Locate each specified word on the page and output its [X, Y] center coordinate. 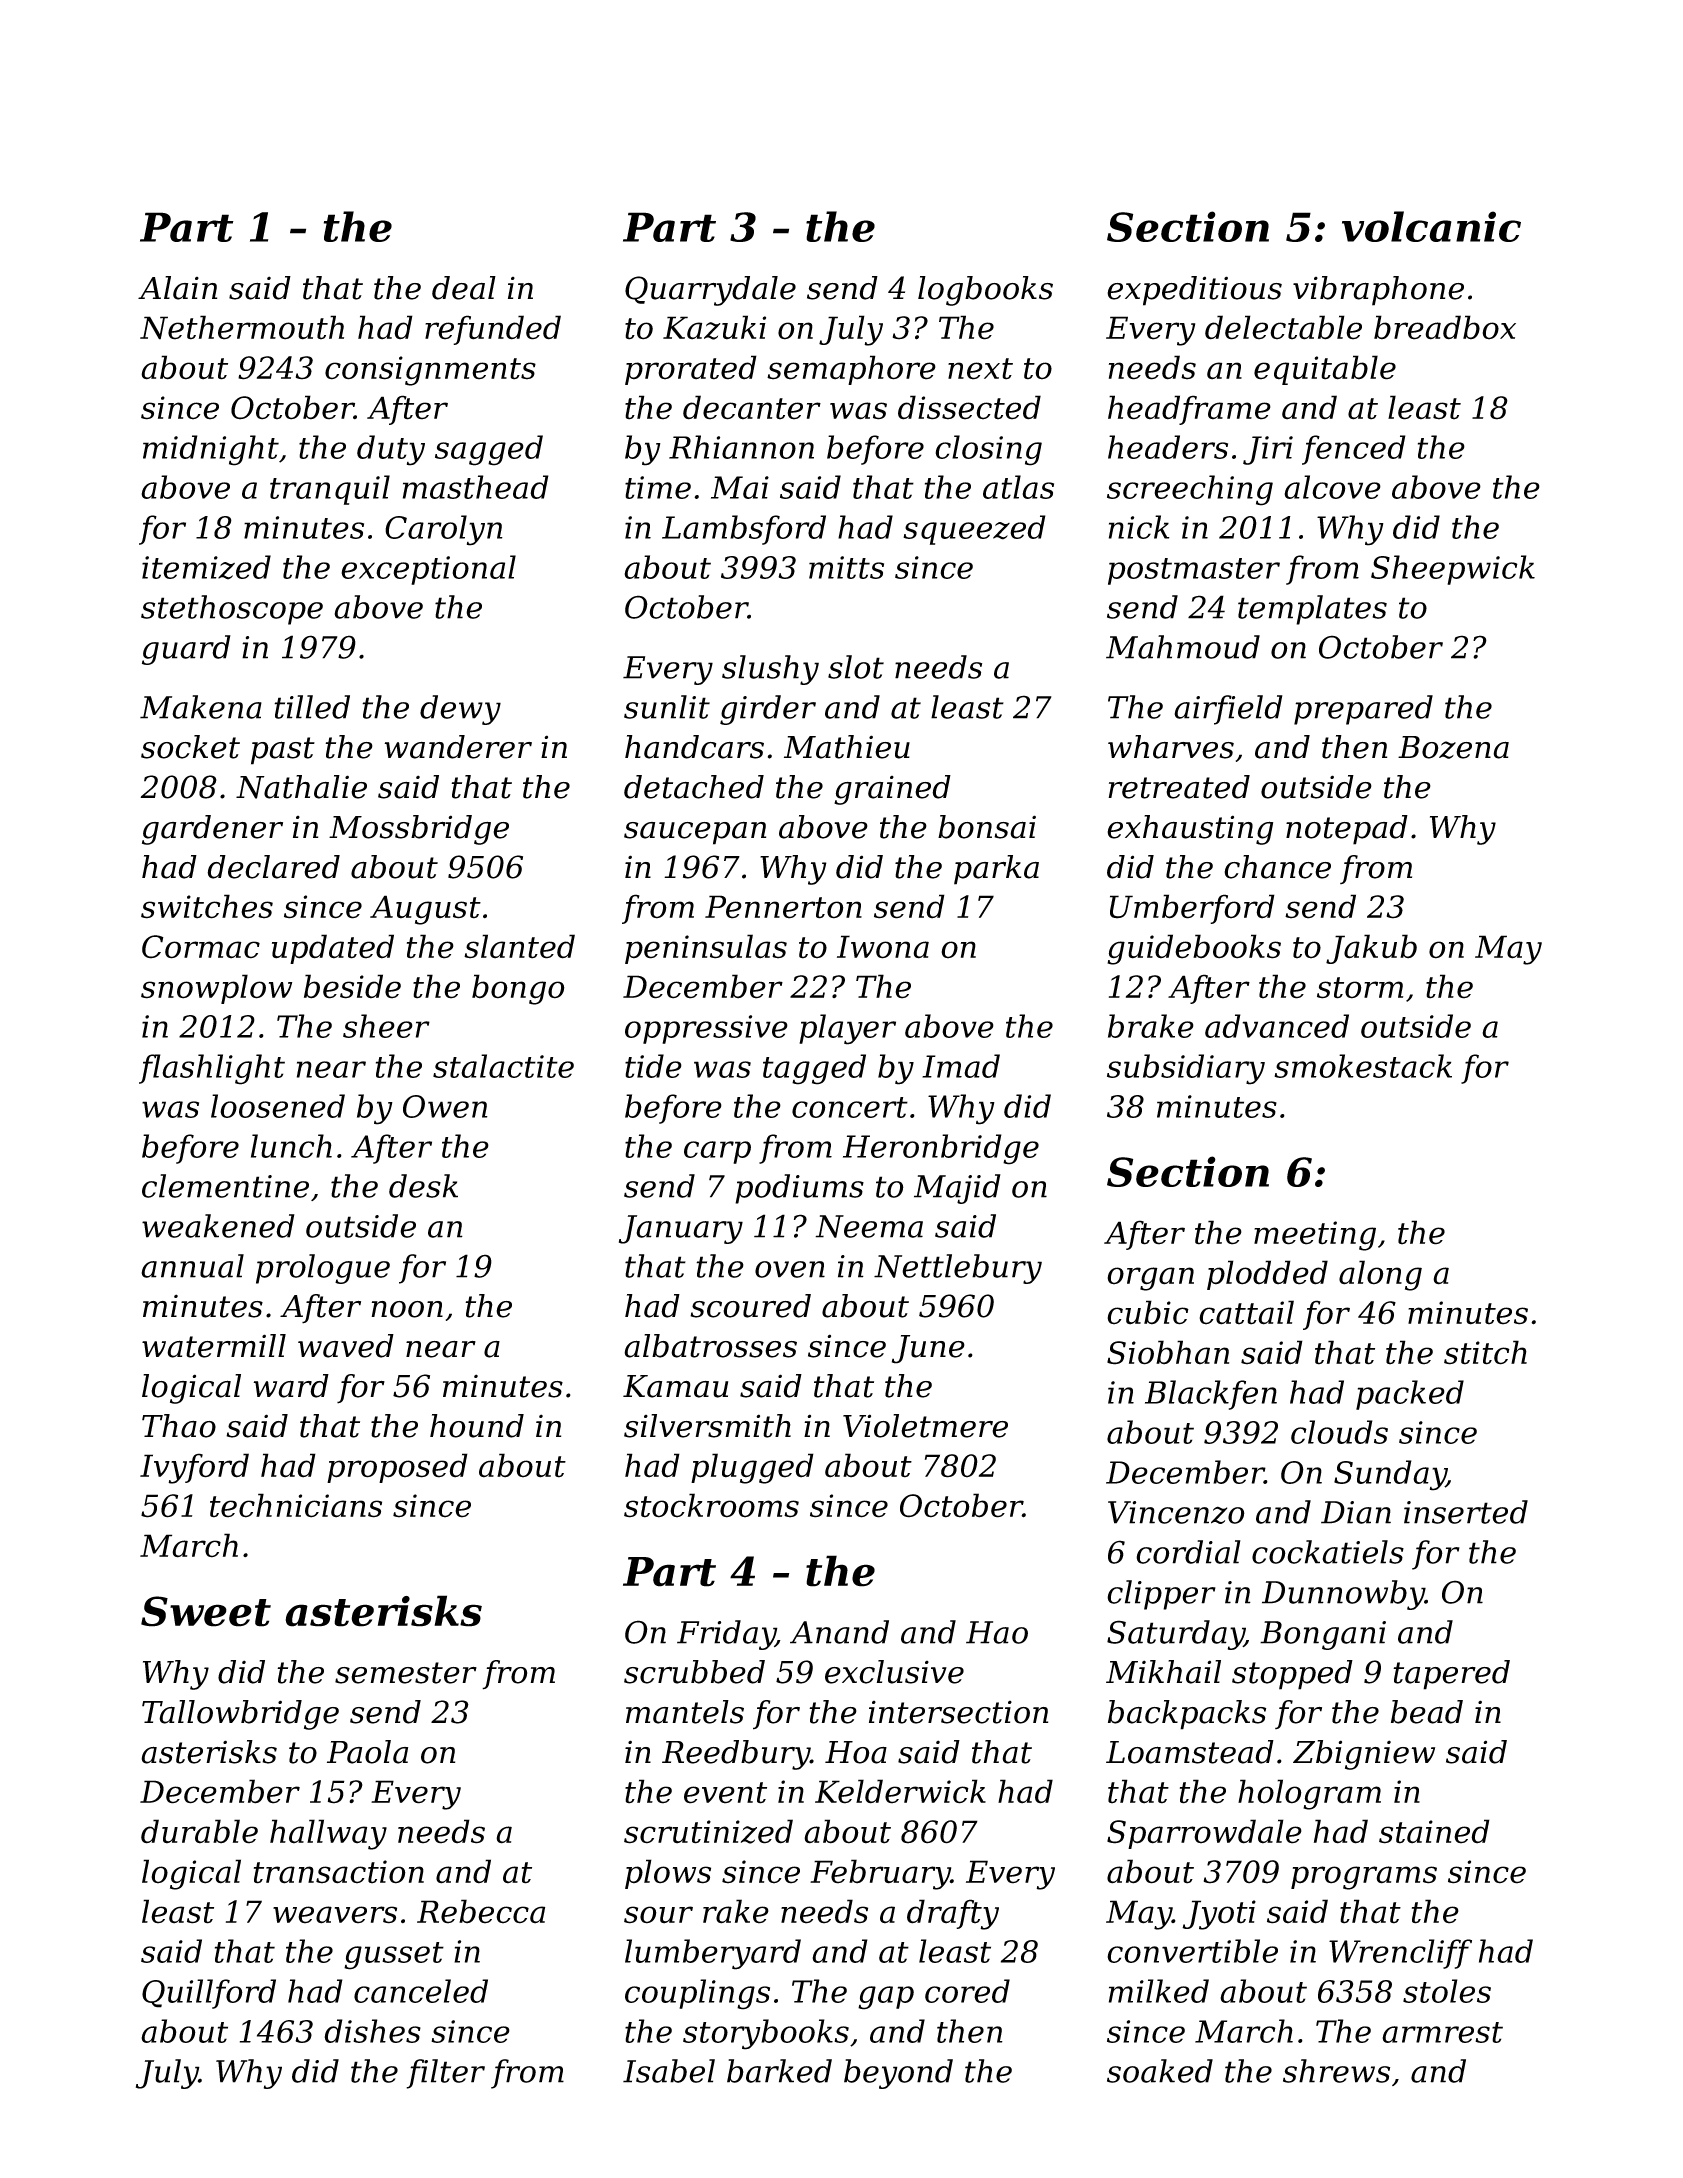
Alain [177, 288]
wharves [1171, 747]
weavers [335, 1915]
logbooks [985, 291]
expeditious [1194, 291]
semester [406, 1673]
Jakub [1371, 949]
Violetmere [925, 1426]
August [425, 910]
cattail [1246, 1312]
